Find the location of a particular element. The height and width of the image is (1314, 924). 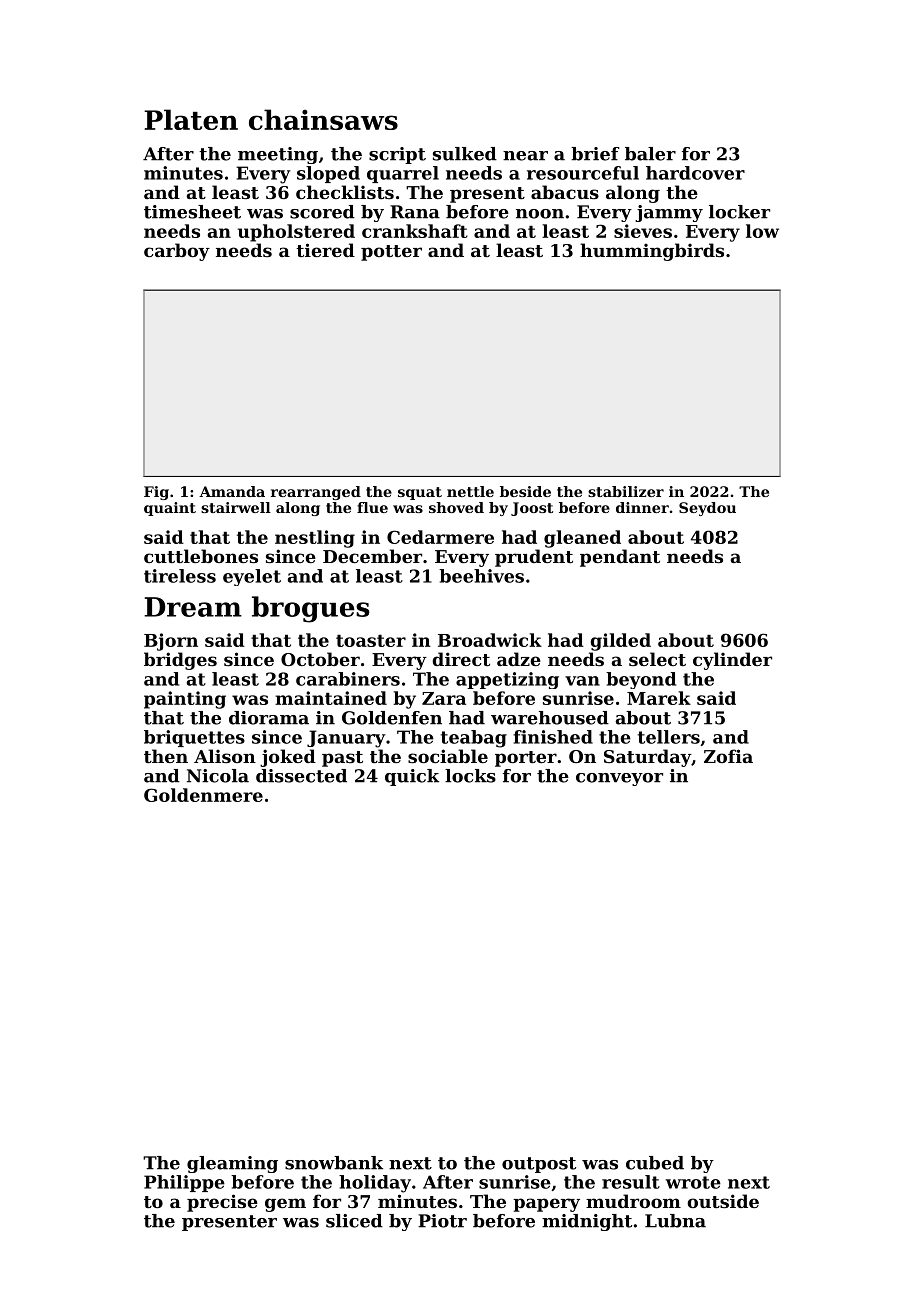

scored is located at coordinates (322, 212).
